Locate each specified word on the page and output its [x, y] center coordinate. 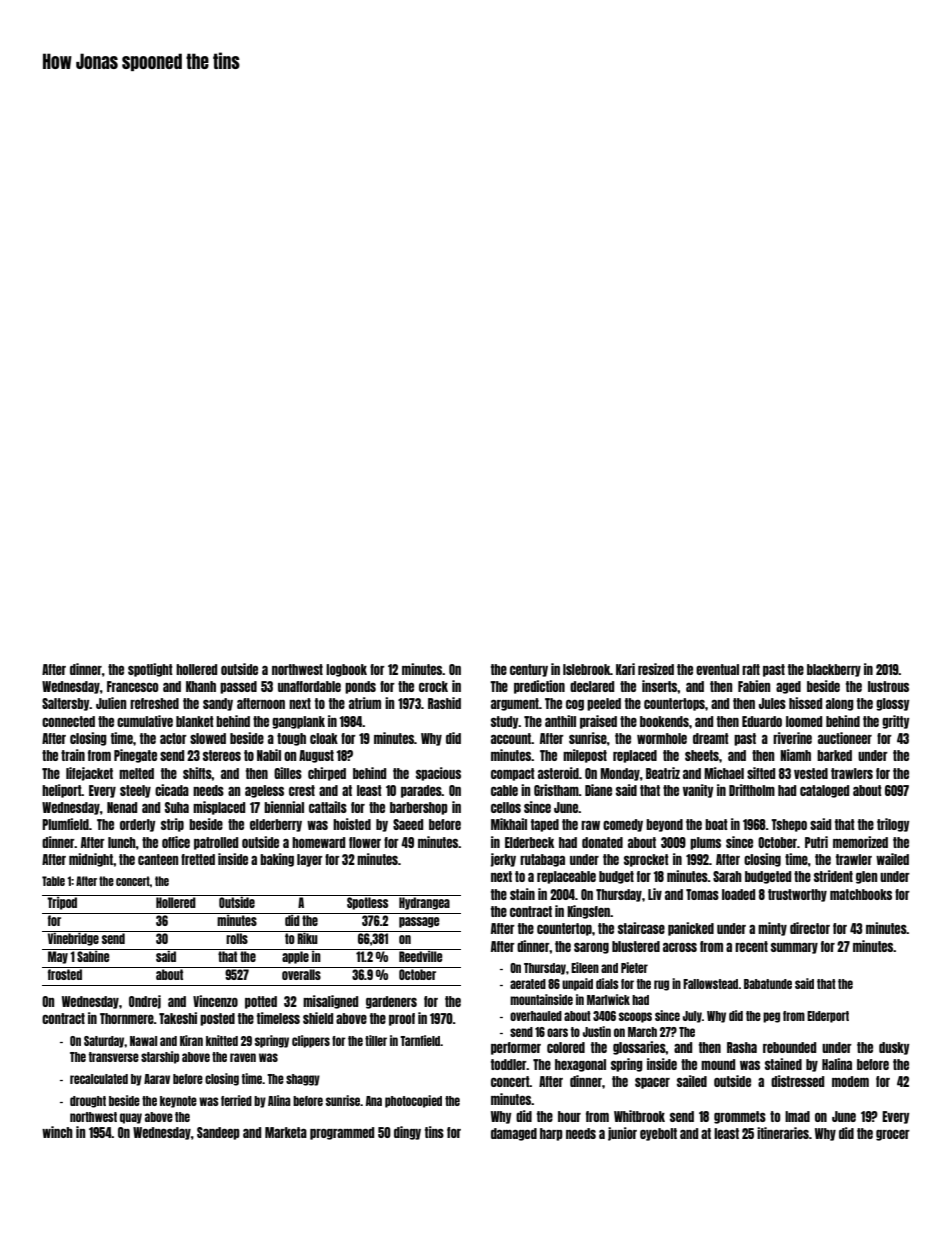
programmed [342, 1133]
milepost [585, 756]
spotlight [150, 670]
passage [419, 922]
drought [88, 1102]
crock [433, 686]
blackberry [834, 670]
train [73, 755]
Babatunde [768, 984]
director [810, 928]
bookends [664, 721]
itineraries [783, 1133]
